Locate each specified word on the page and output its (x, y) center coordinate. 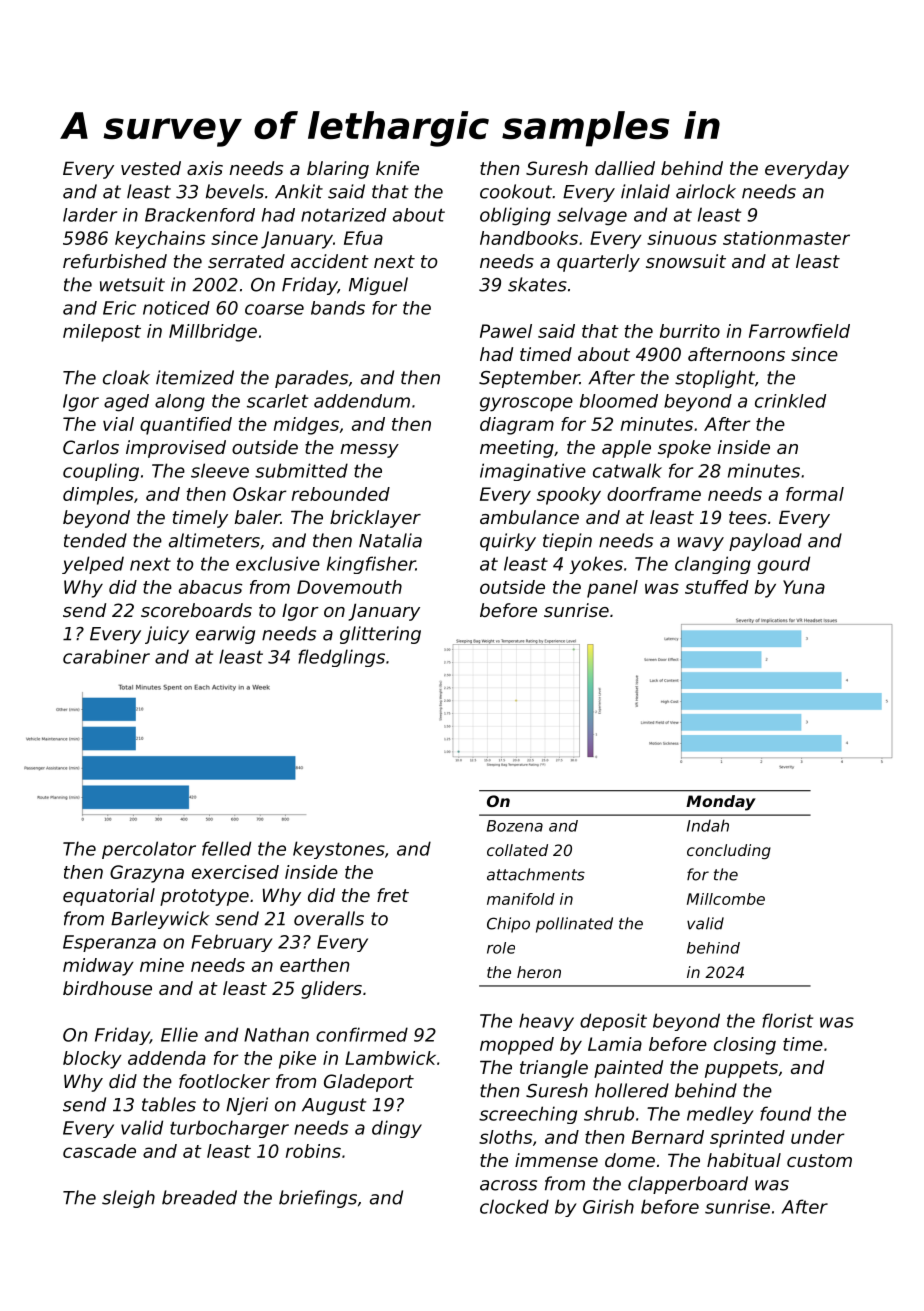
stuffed (716, 587)
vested (151, 168)
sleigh (128, 1199)
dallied (625, 168)
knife (397, 168)
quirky (508, 542)
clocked (514, 1206)
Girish (608, 1206)
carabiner (106, 656)
